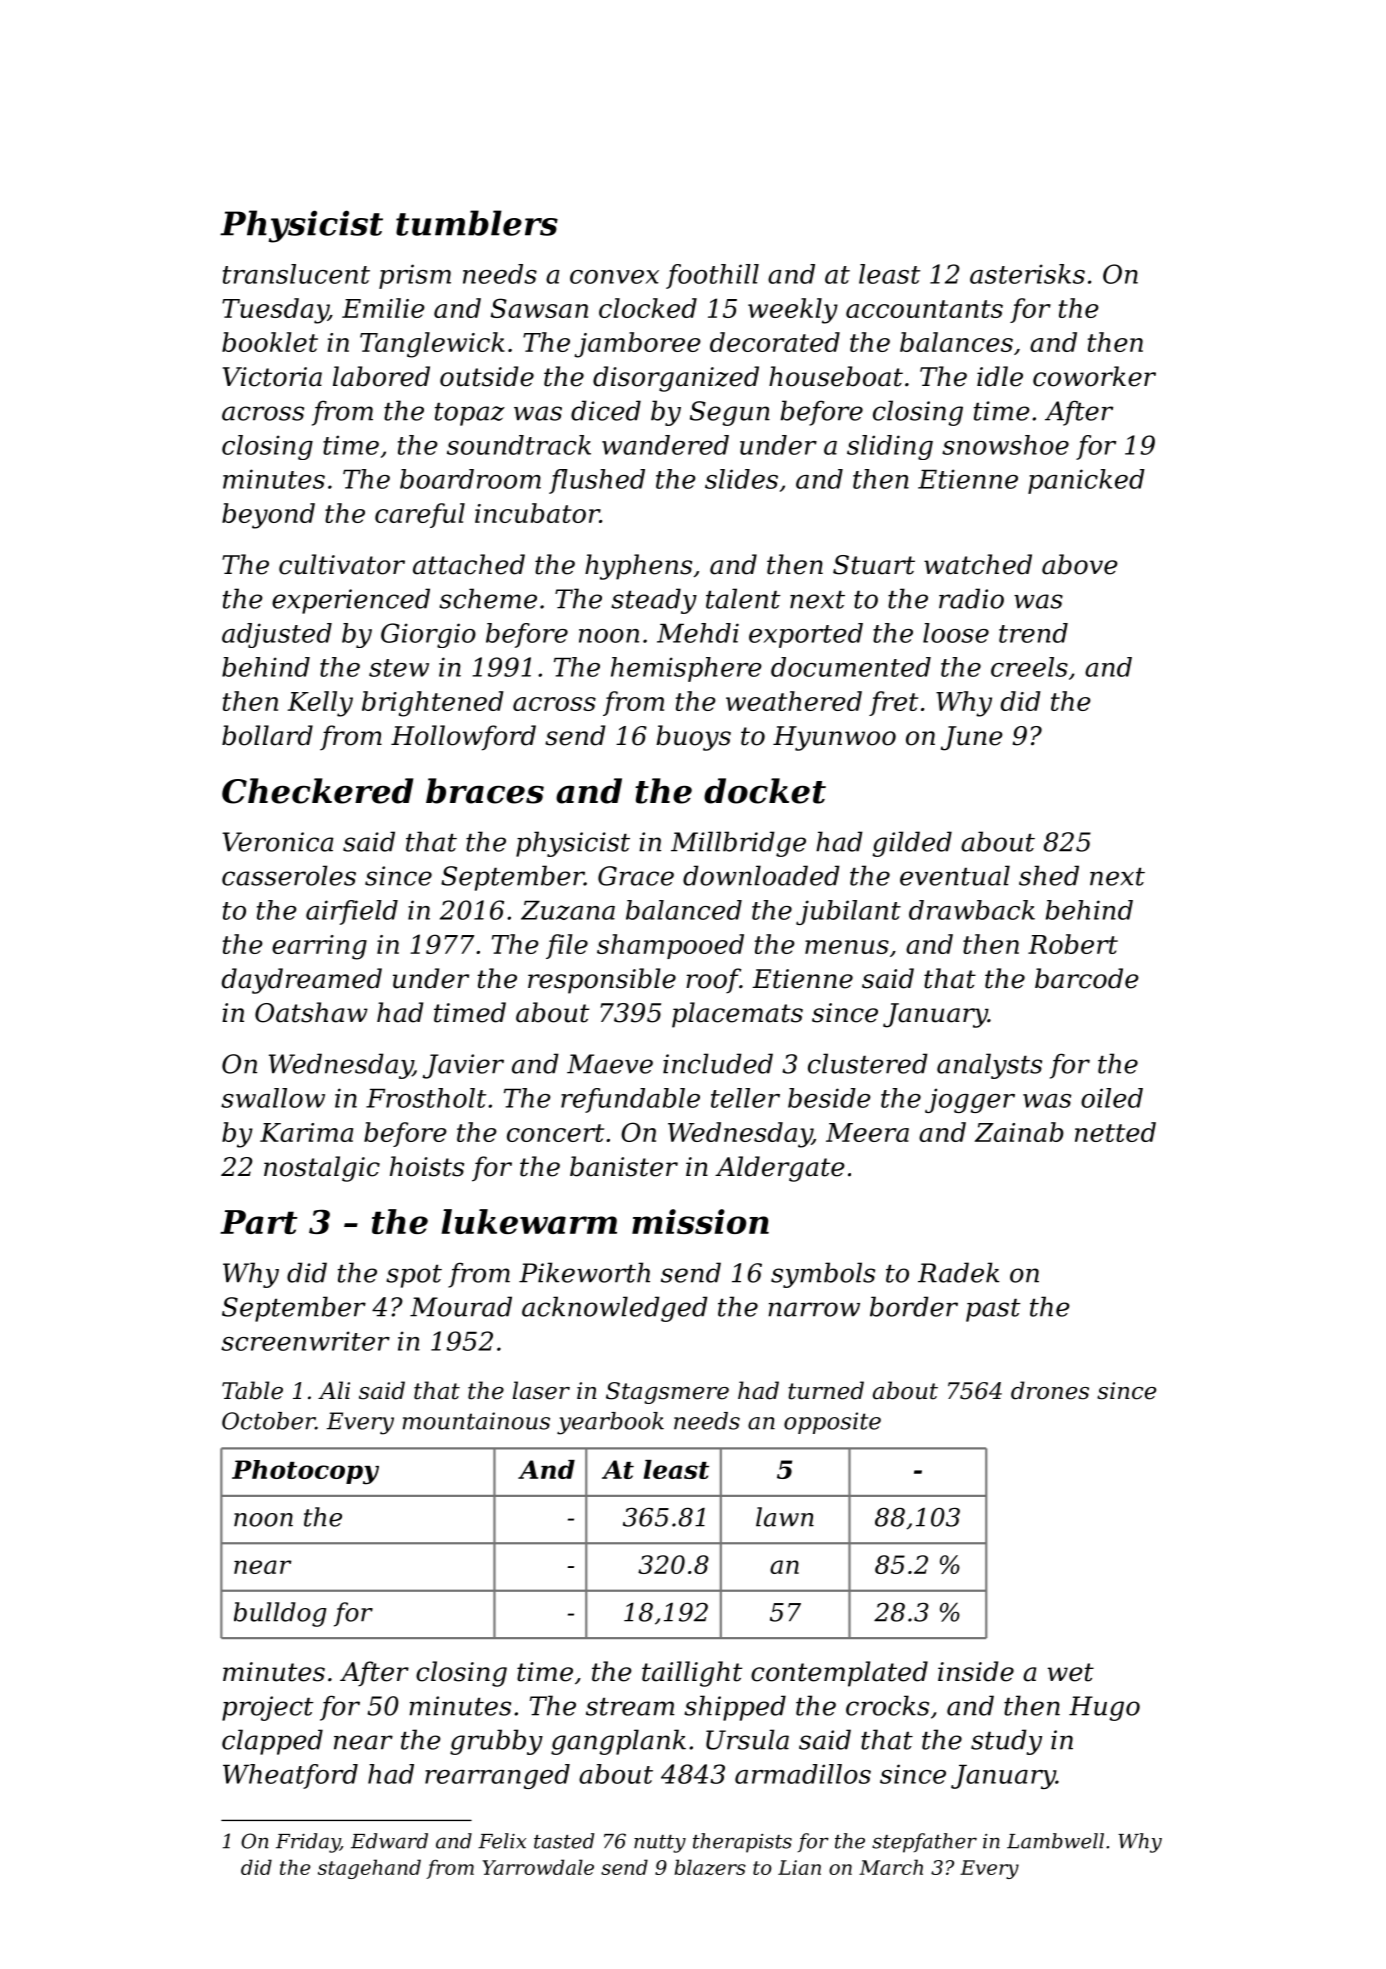  I want to click on stagehand, so click(369, 1869).
